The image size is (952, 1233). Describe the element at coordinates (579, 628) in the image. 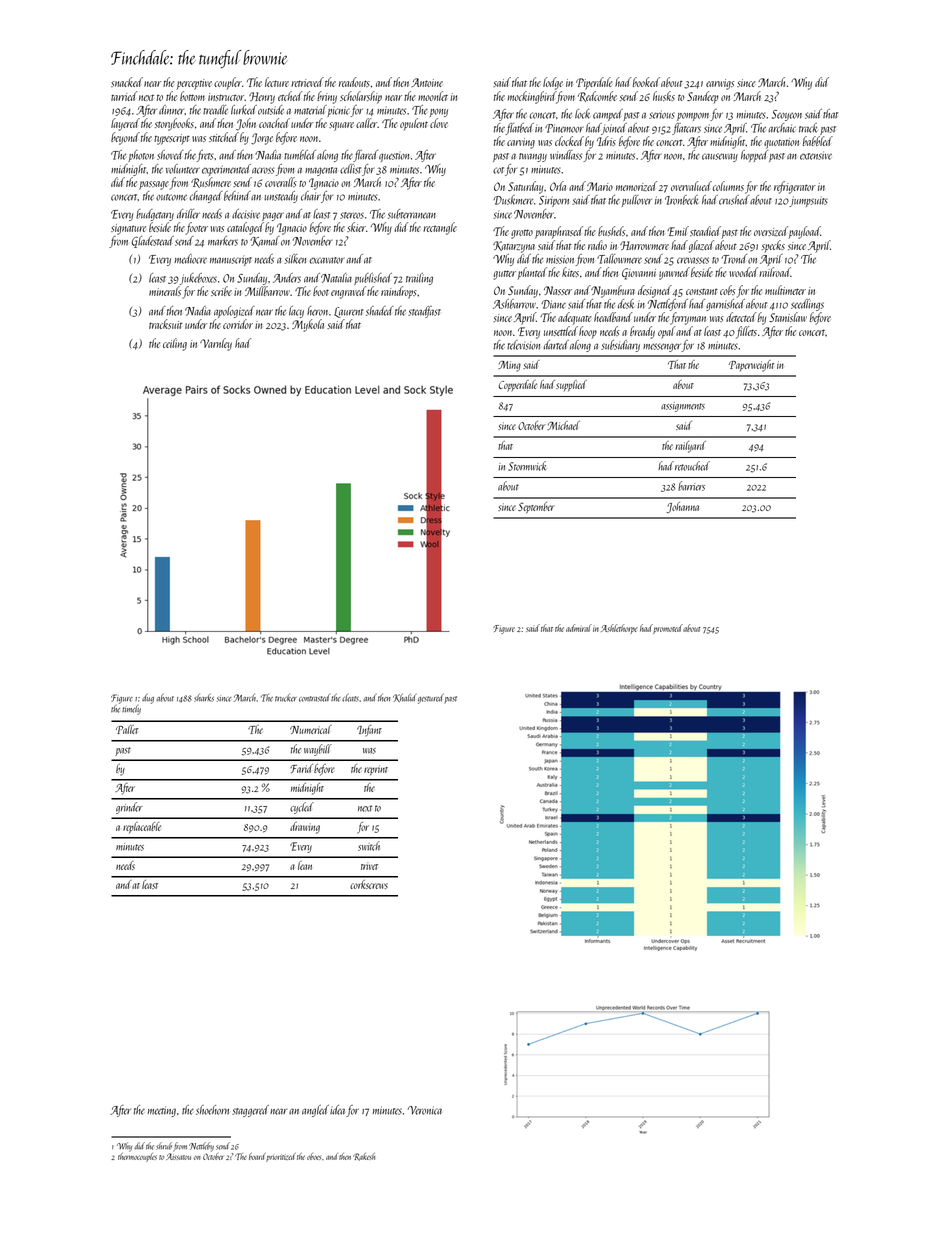

I see `admiral` at that location.
